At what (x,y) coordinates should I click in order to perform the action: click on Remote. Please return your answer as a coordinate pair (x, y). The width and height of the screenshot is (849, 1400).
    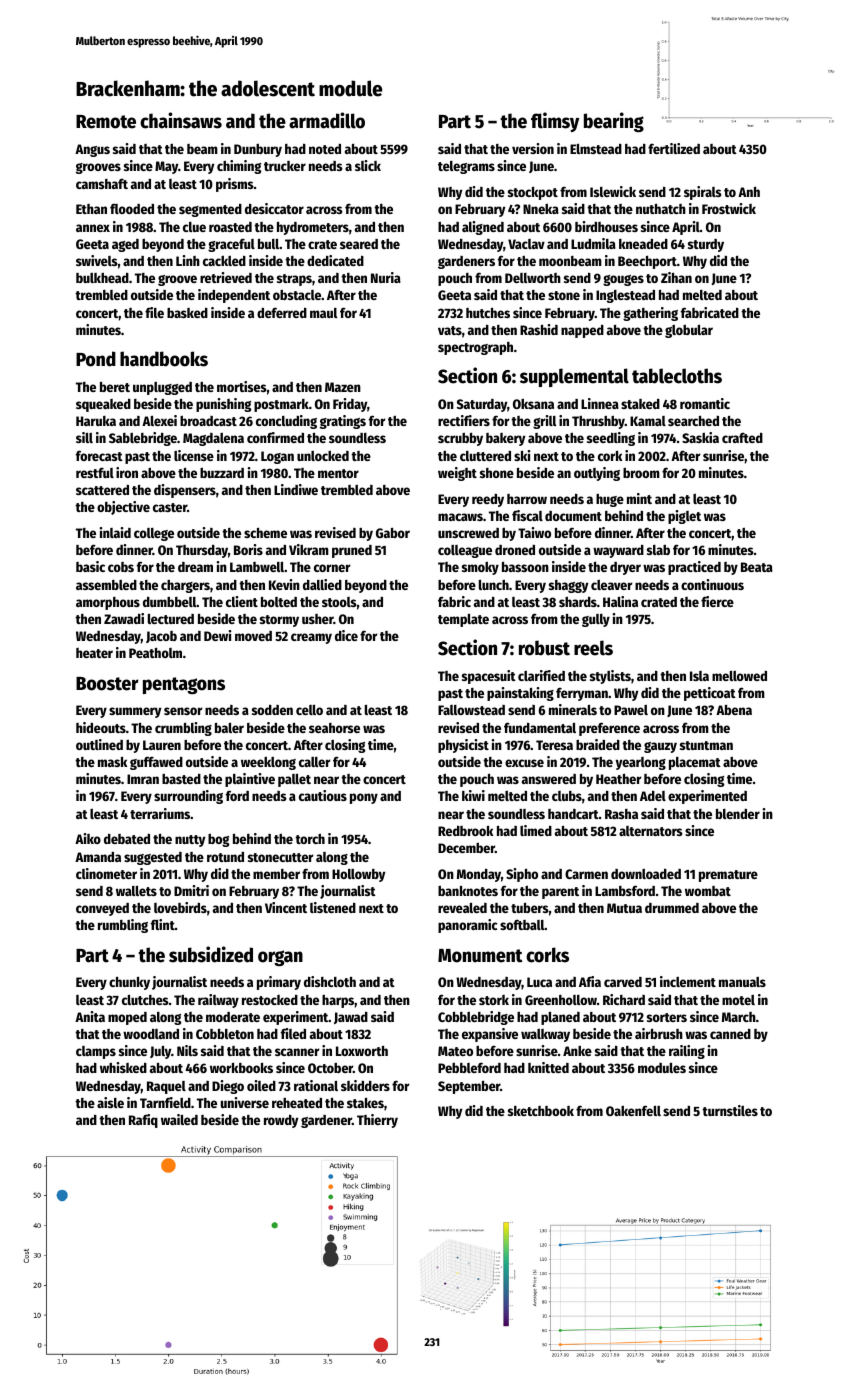
    Looking at the image, I should click on (106, 122).
